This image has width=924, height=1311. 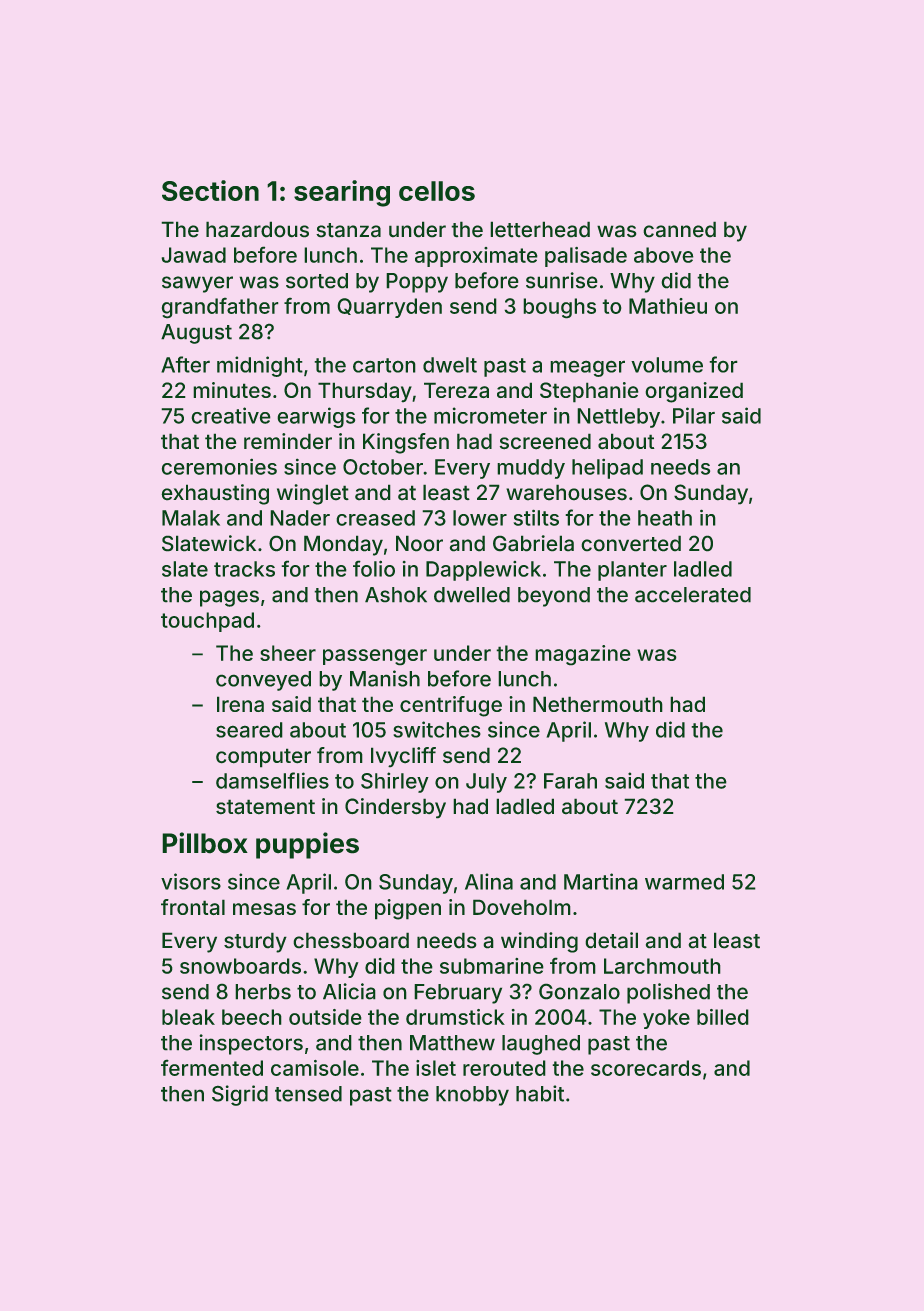 What do you see at coordinates (240, 1095) in the image?
I see `Sigrid` at bounding box center [240, 1095].
